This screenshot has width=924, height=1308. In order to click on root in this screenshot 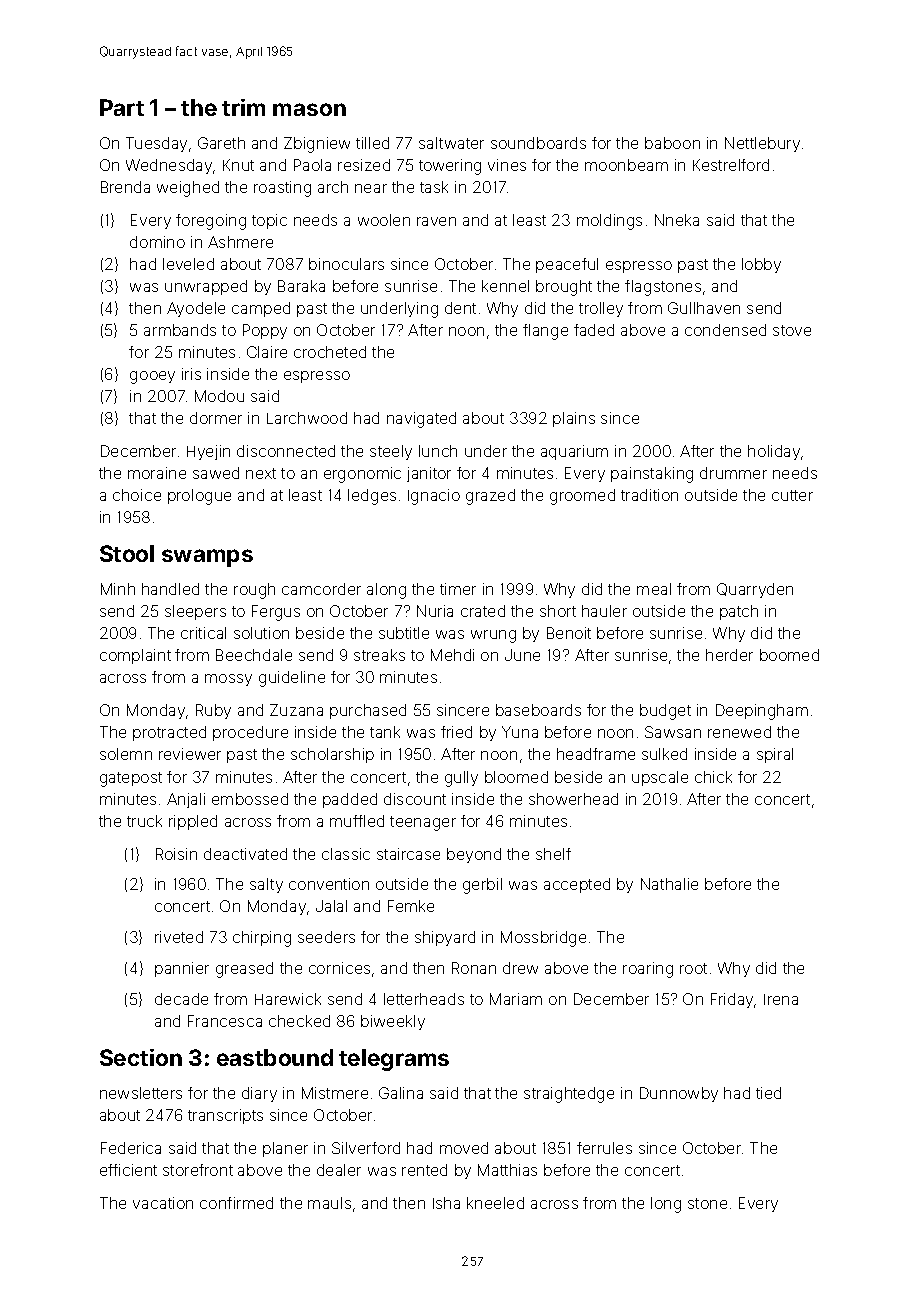, I will do `click(693, 968)`.
